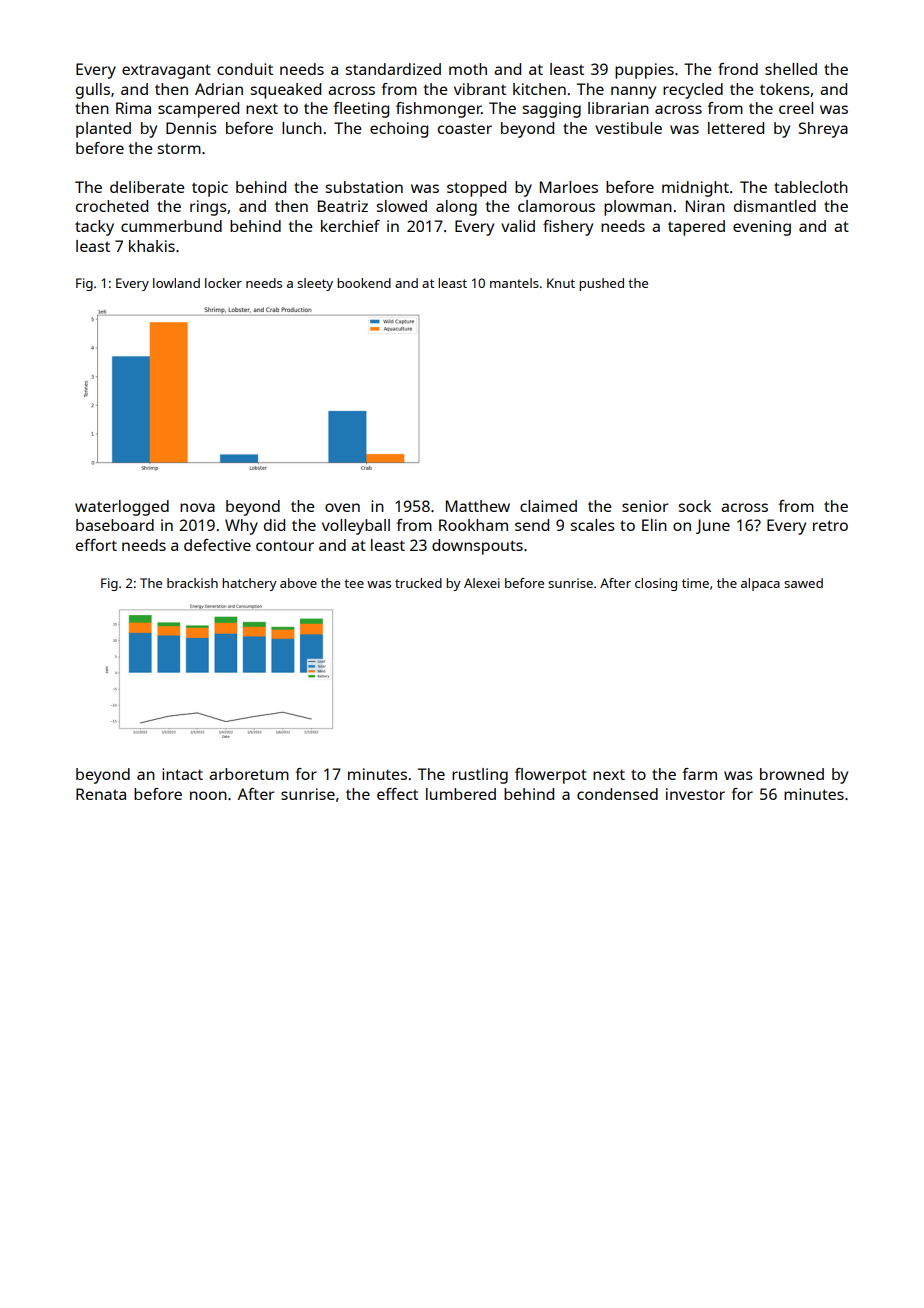  Describe the element at coordinates (548, 506) in the screenshot. I see `claimed` at that location.
